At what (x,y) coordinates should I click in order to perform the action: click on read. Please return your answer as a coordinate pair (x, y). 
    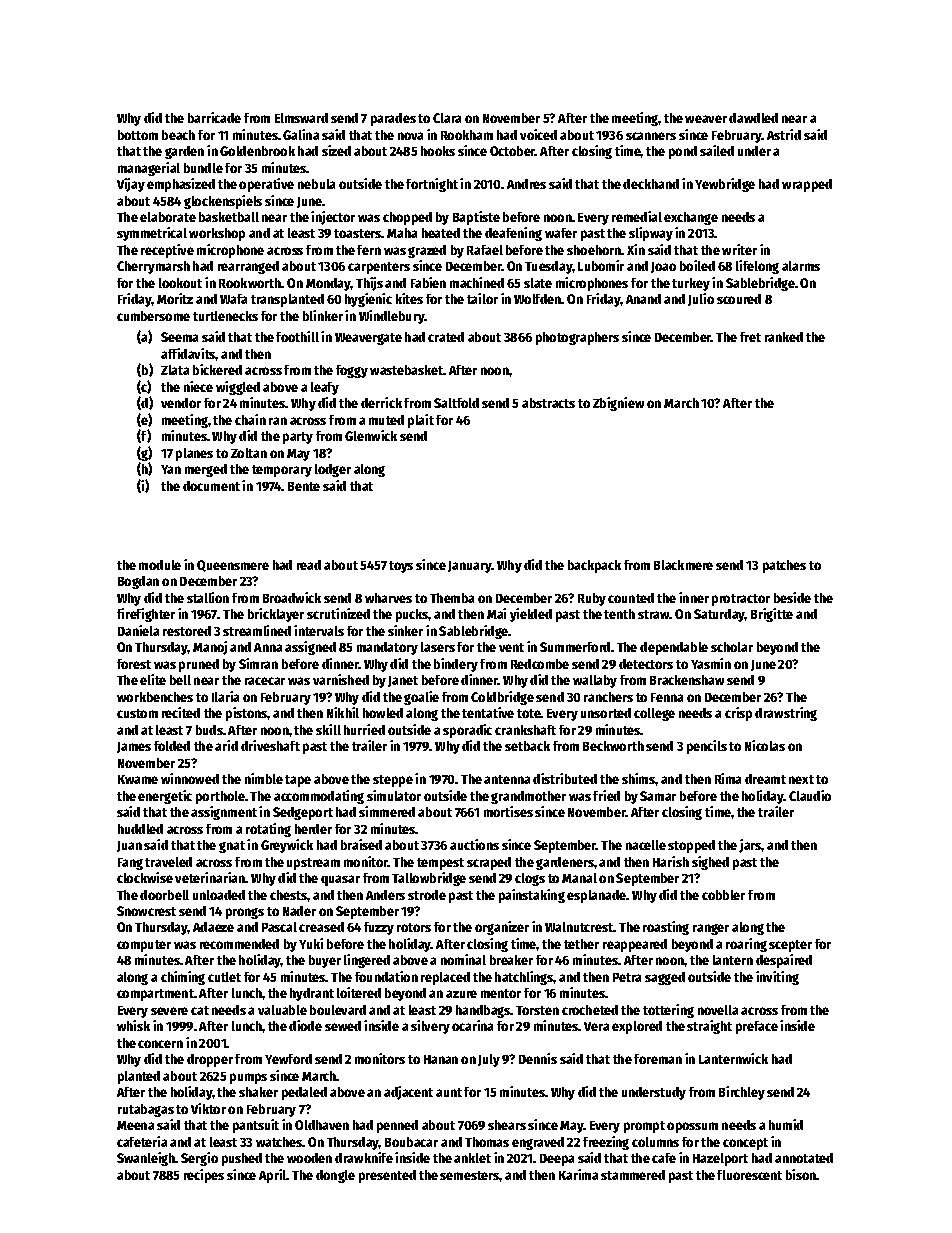
    Looking at the image, I should click on (309, 565).
